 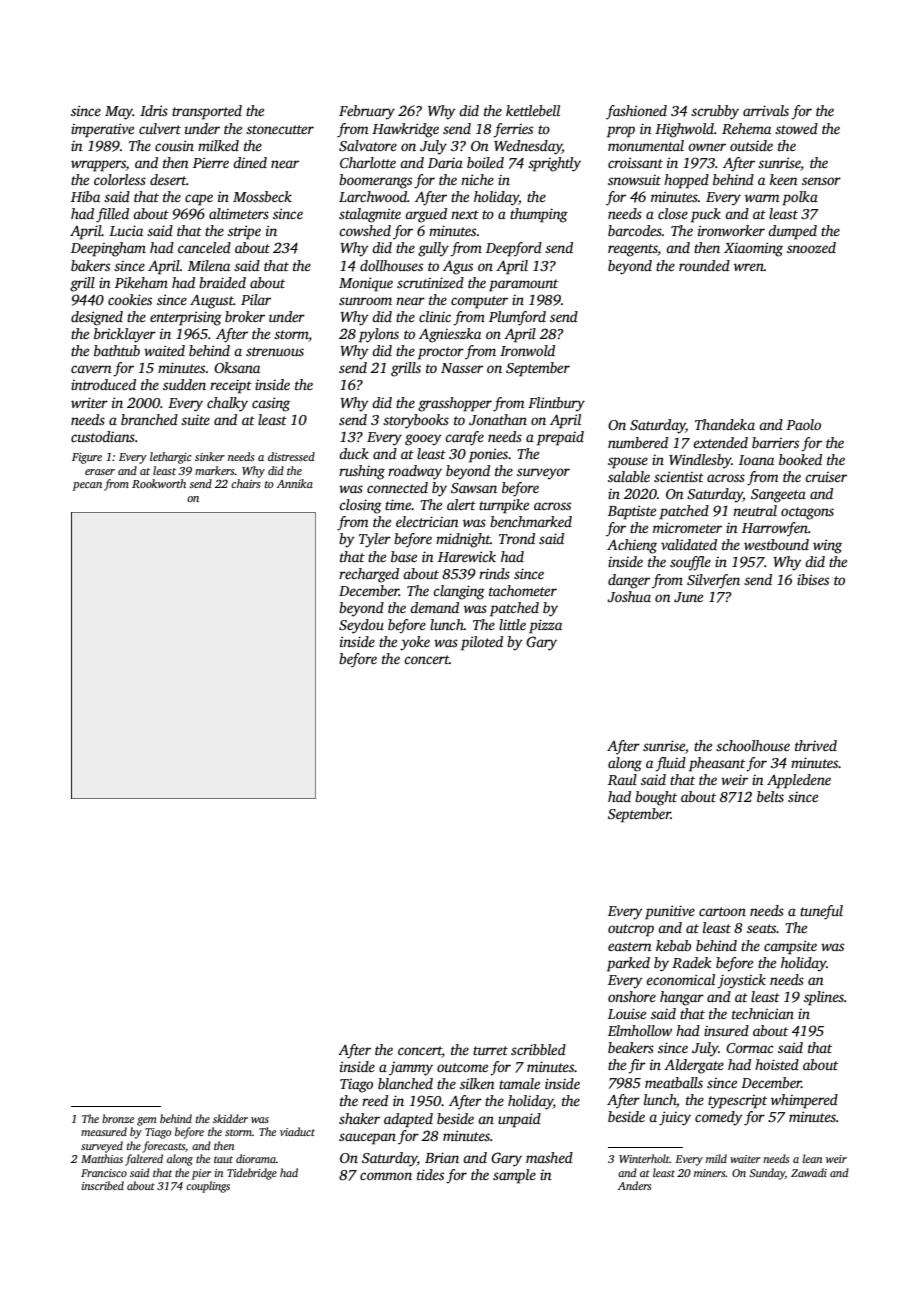 I want to click on bronze, so click(x=118, y=1118).
